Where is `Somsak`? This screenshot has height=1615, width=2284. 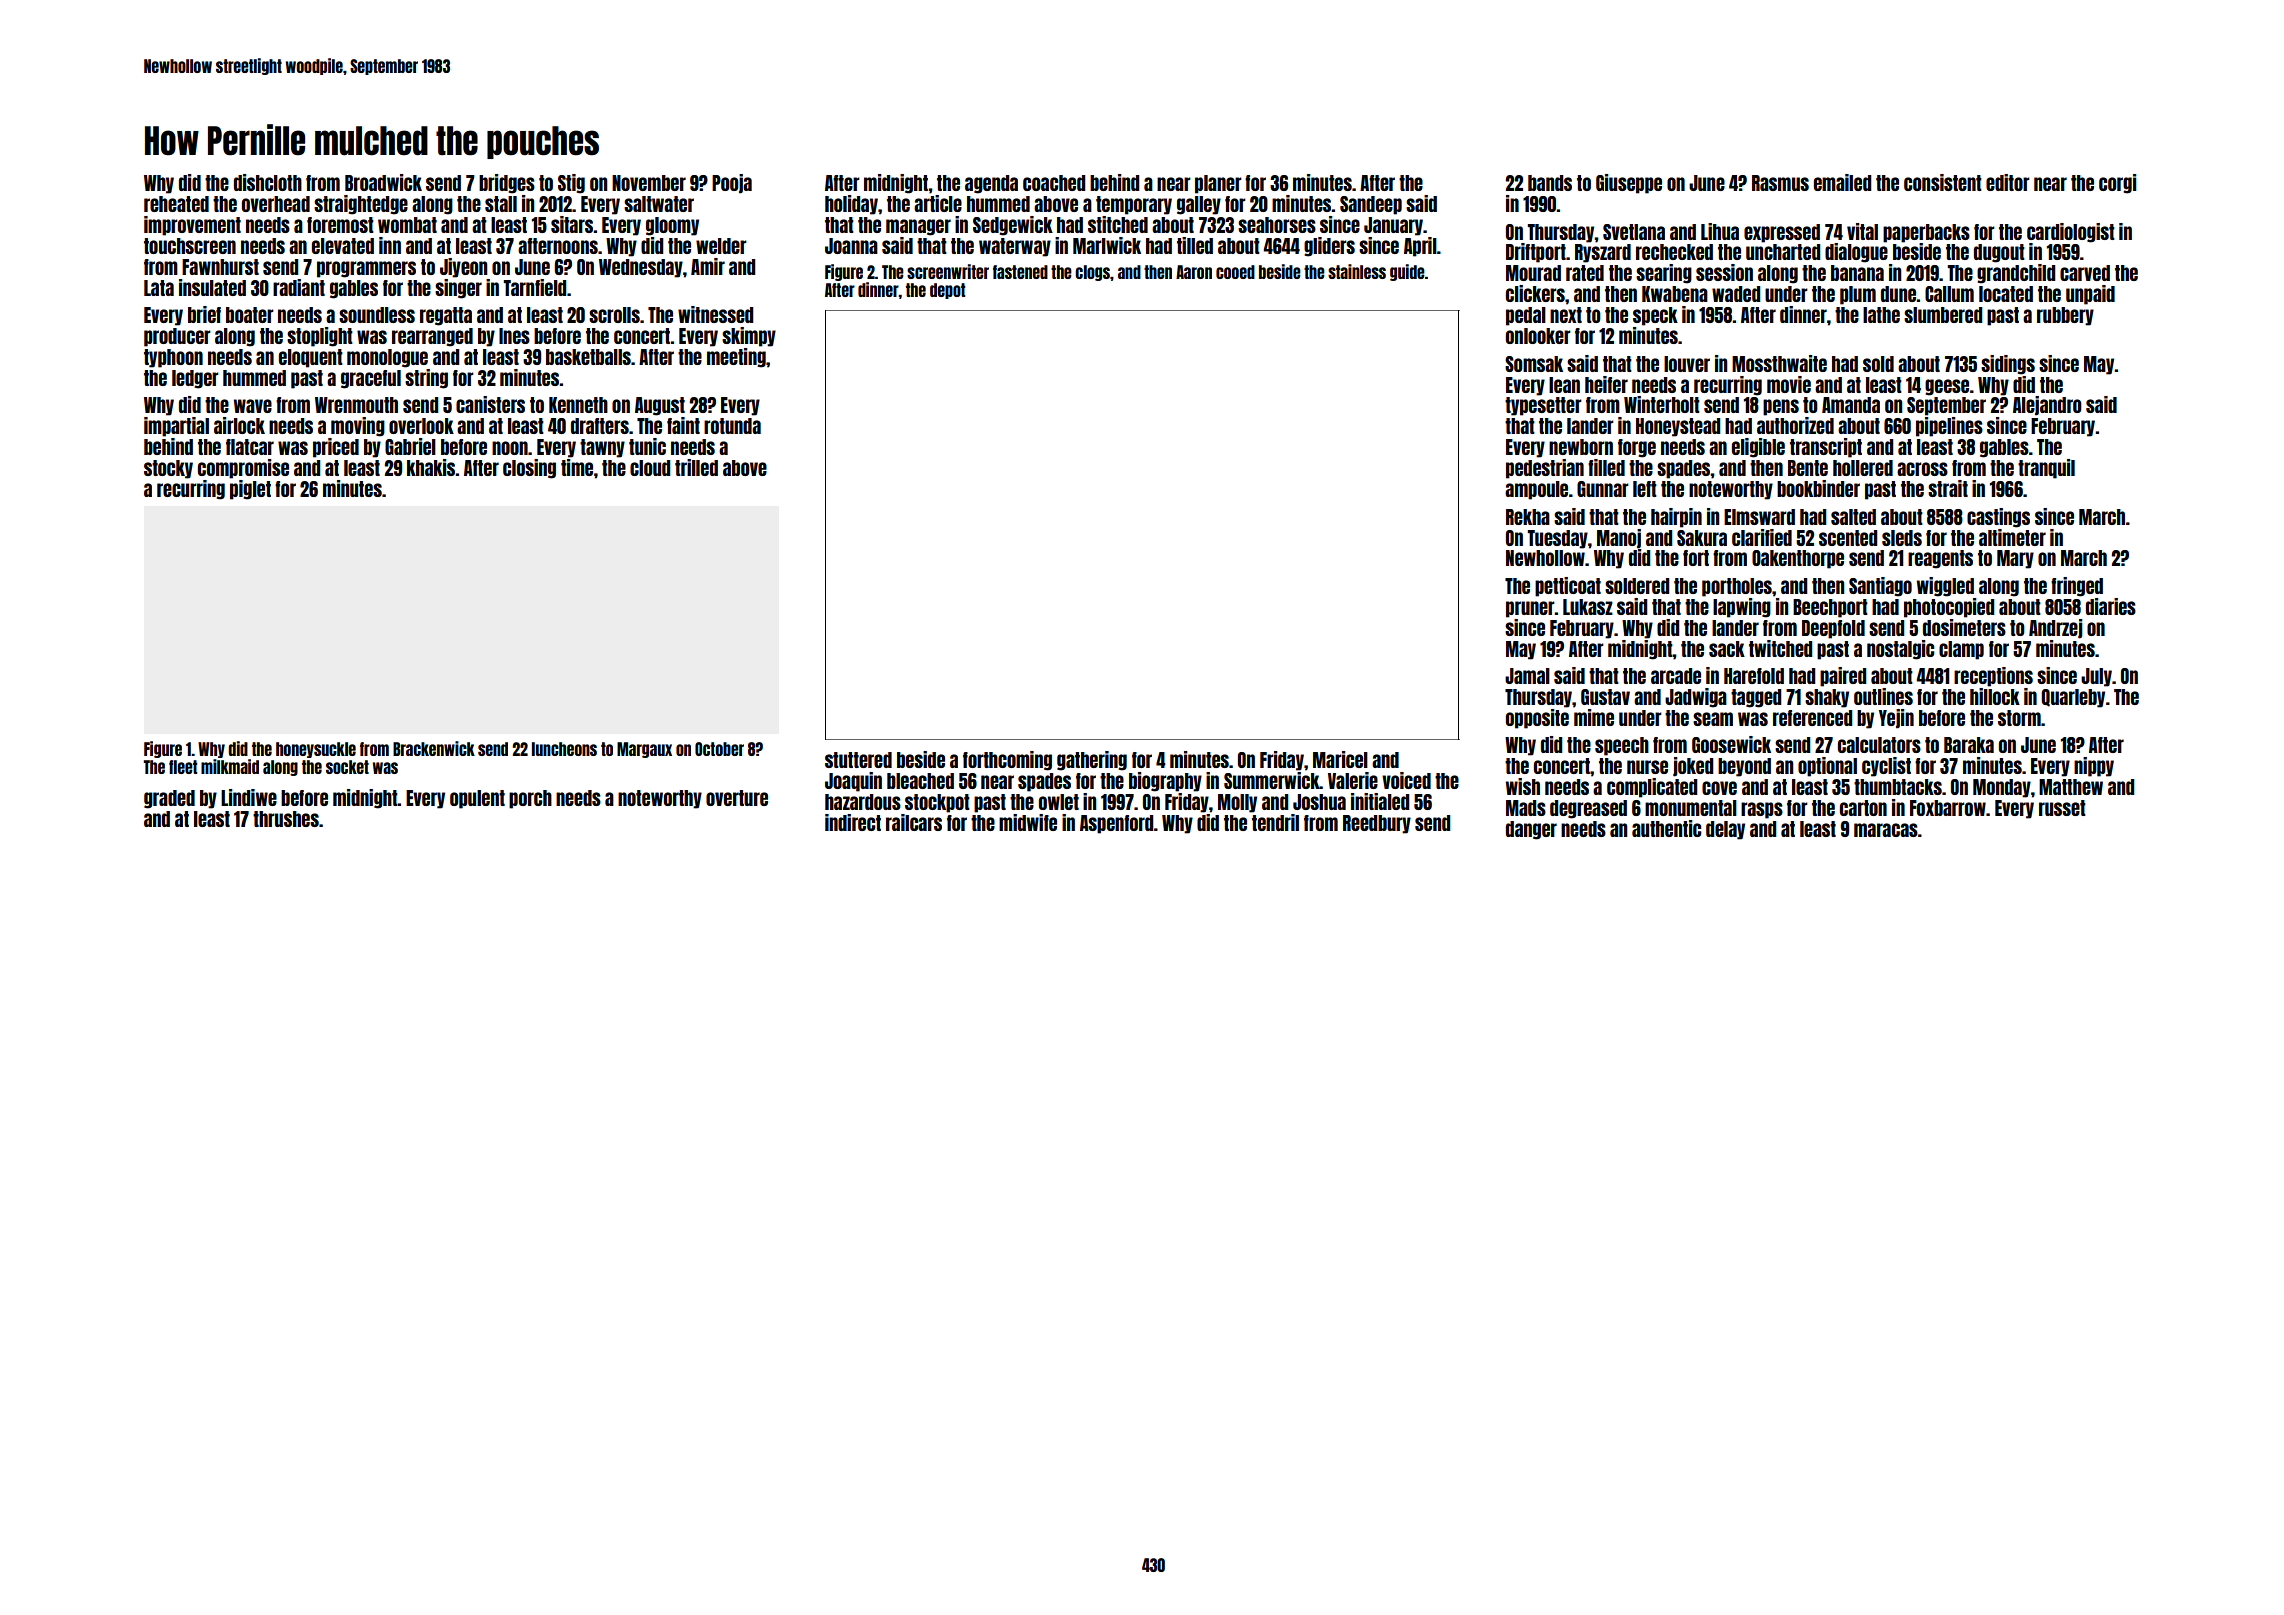
Somsak is located at coordinates (1534, 364).
